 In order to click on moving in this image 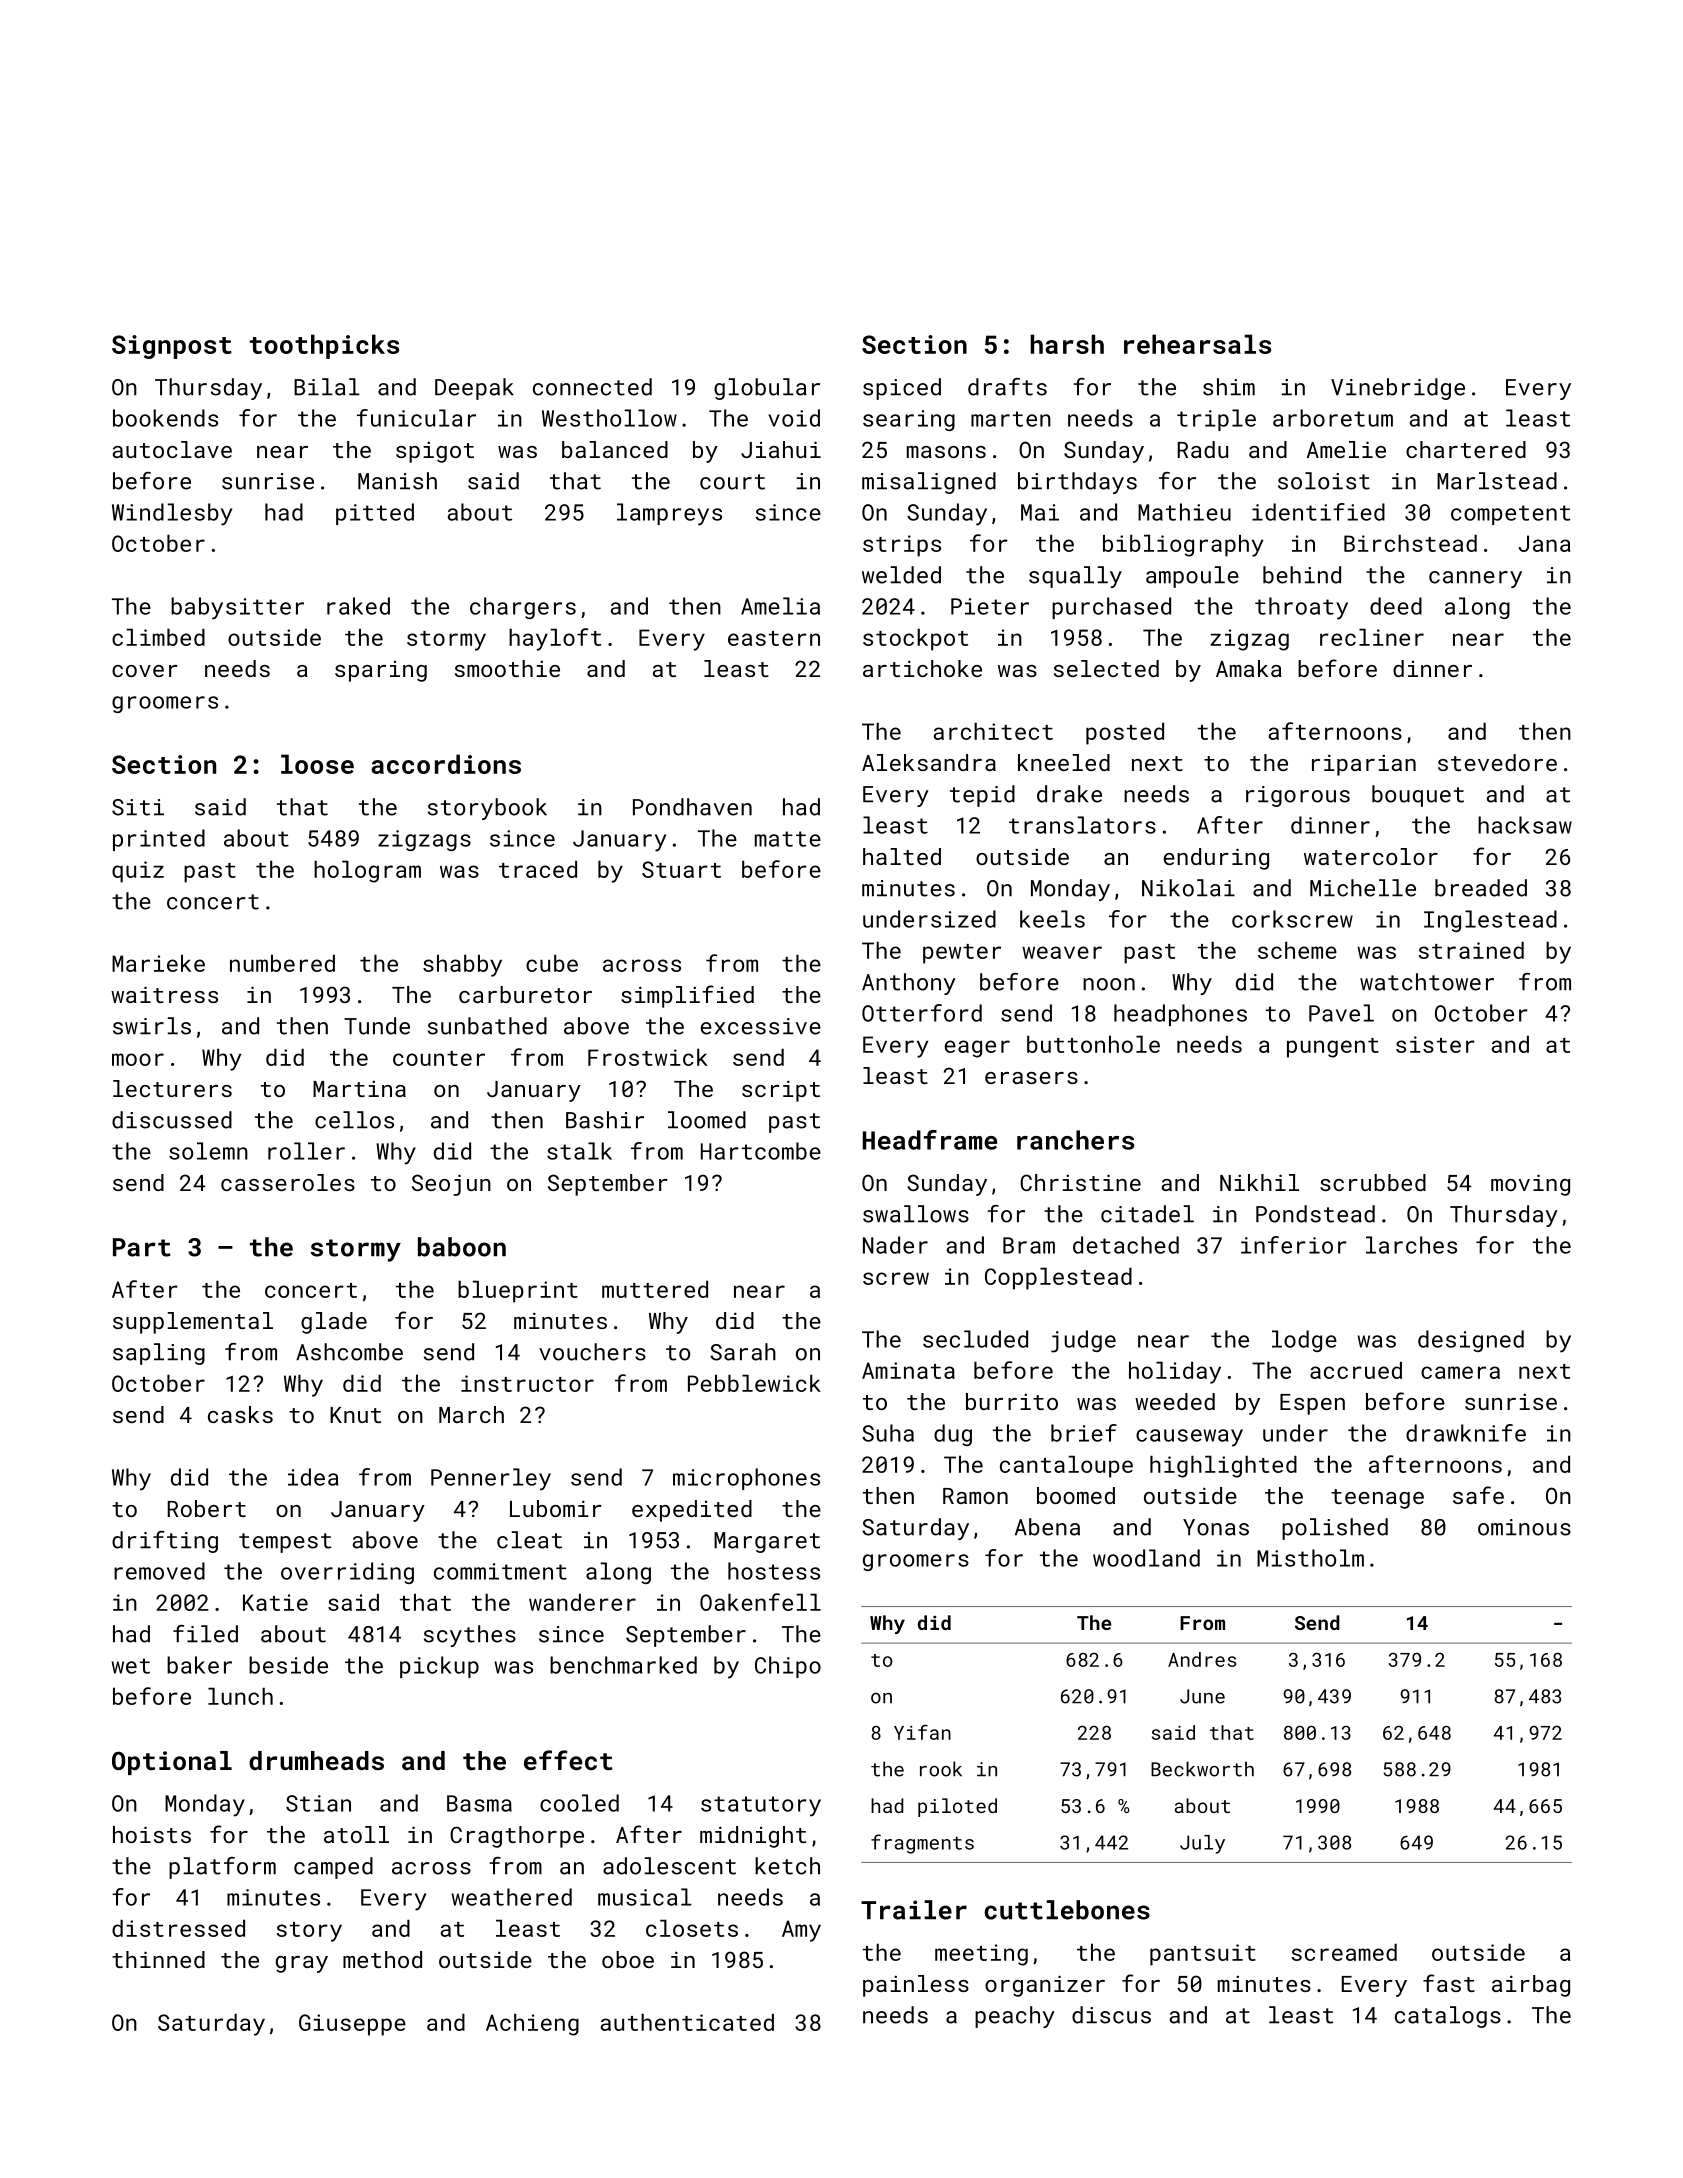, I will do `click(1530, 1185)`.
